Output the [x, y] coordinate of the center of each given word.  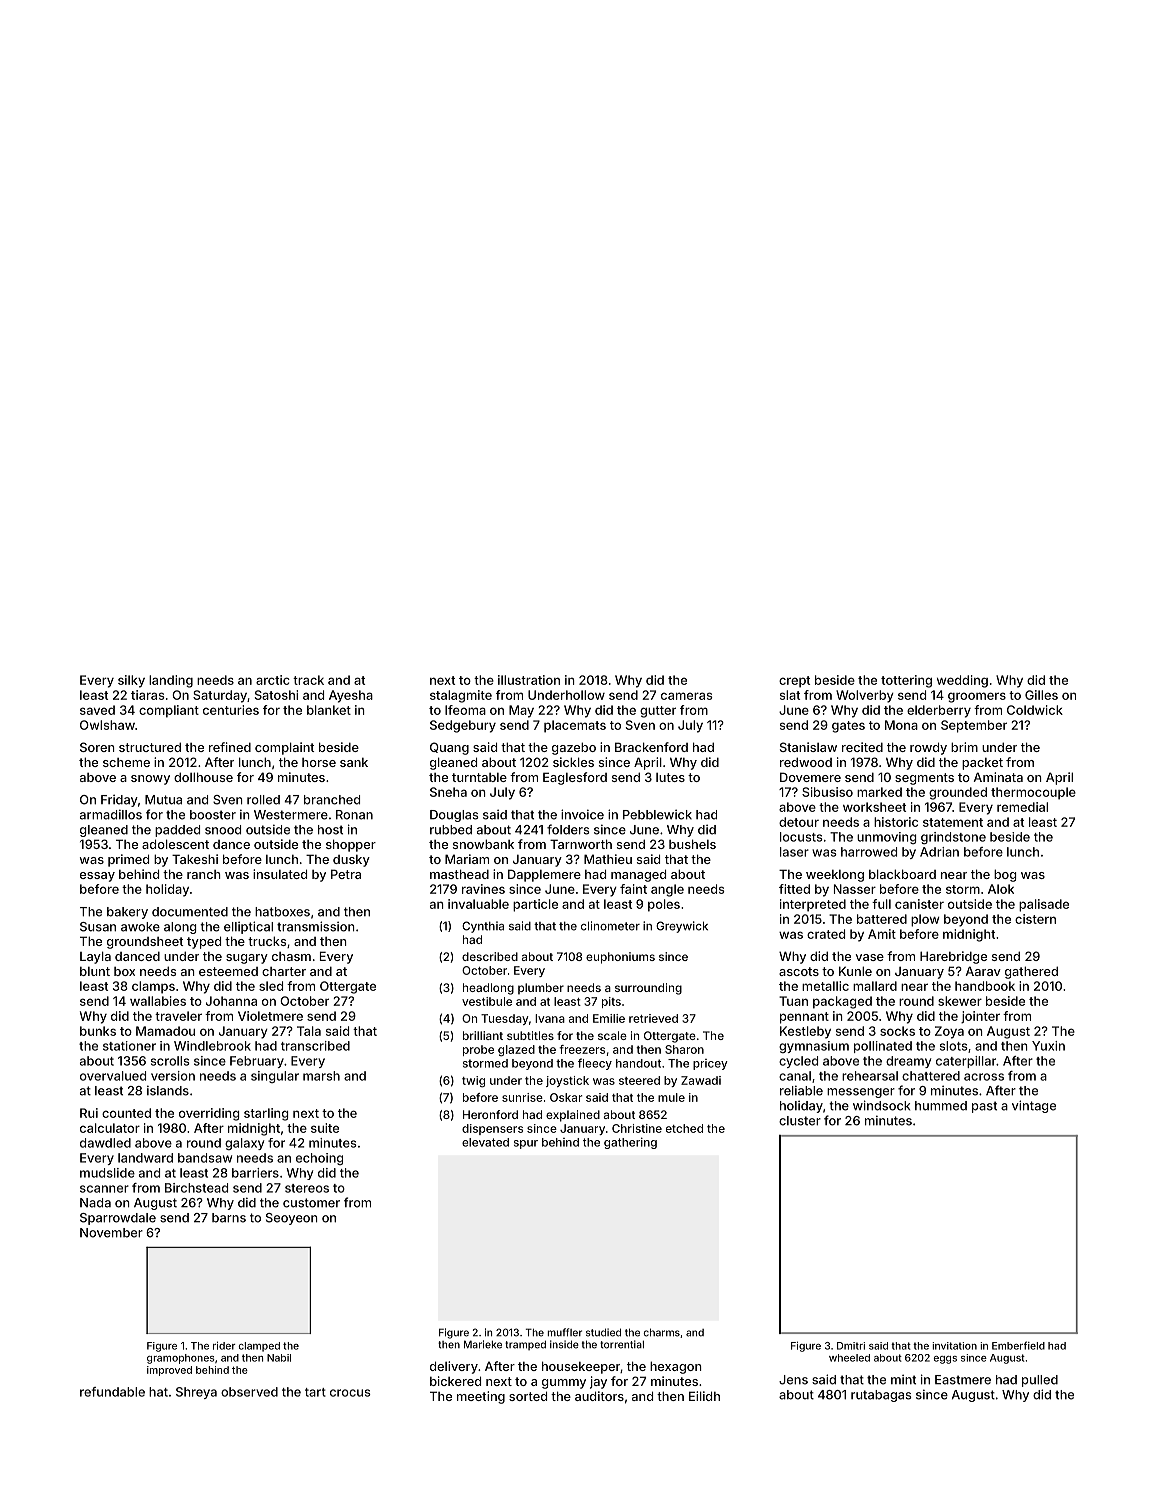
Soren [97, 747]
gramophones [181, 1359]
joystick [567, 1081]
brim [964, 747]
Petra [346, 874]
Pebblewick [657, 814]
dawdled [105, 1143]
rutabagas [881, 1396]
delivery [454, 1367]
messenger [861, 1093]
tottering [906, 681]
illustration [529, 680]
